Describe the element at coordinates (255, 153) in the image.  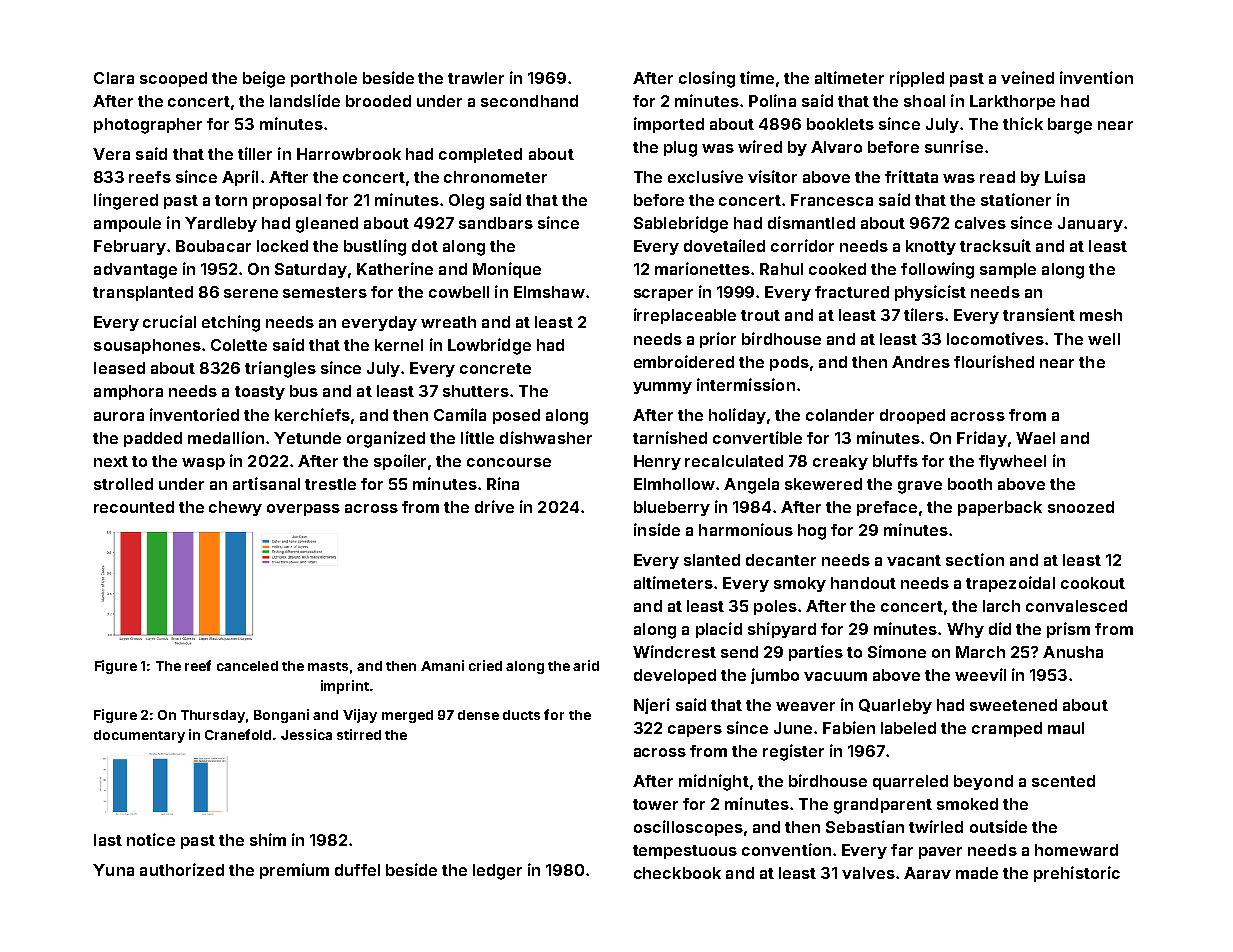
I see `tiller` at that location.
